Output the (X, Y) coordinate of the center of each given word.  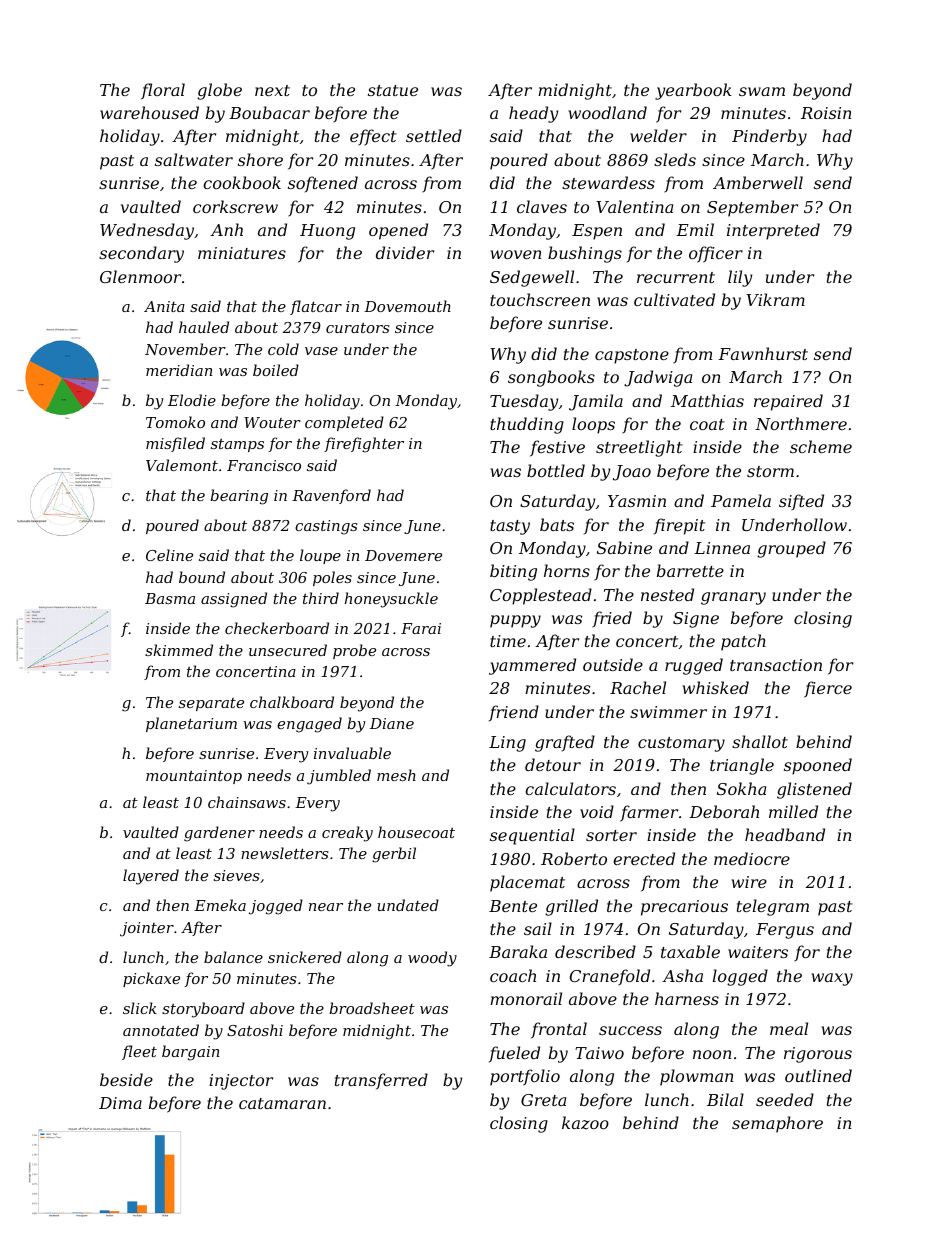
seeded (785, 1099)
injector (241, 1082)
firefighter (364, 445)
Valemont (182, 465)
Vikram (775, 299)
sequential (532, 836)
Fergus (785, 931)
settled (434, 135)
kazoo (585, 1123)
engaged (309, 725)
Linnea (722, 548)
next (272, 90)
